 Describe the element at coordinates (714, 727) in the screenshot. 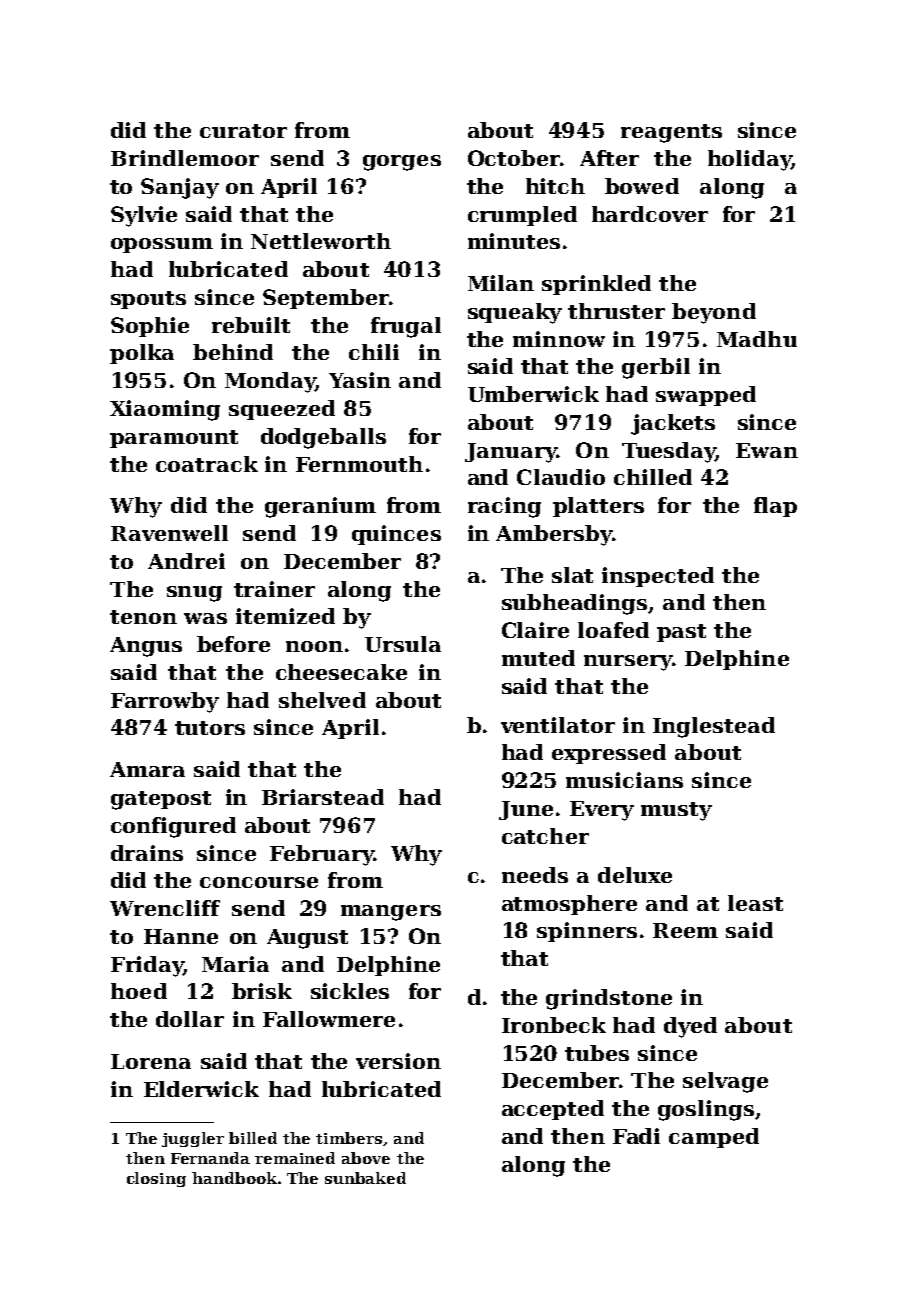

I see `Inglestead` at that location.
